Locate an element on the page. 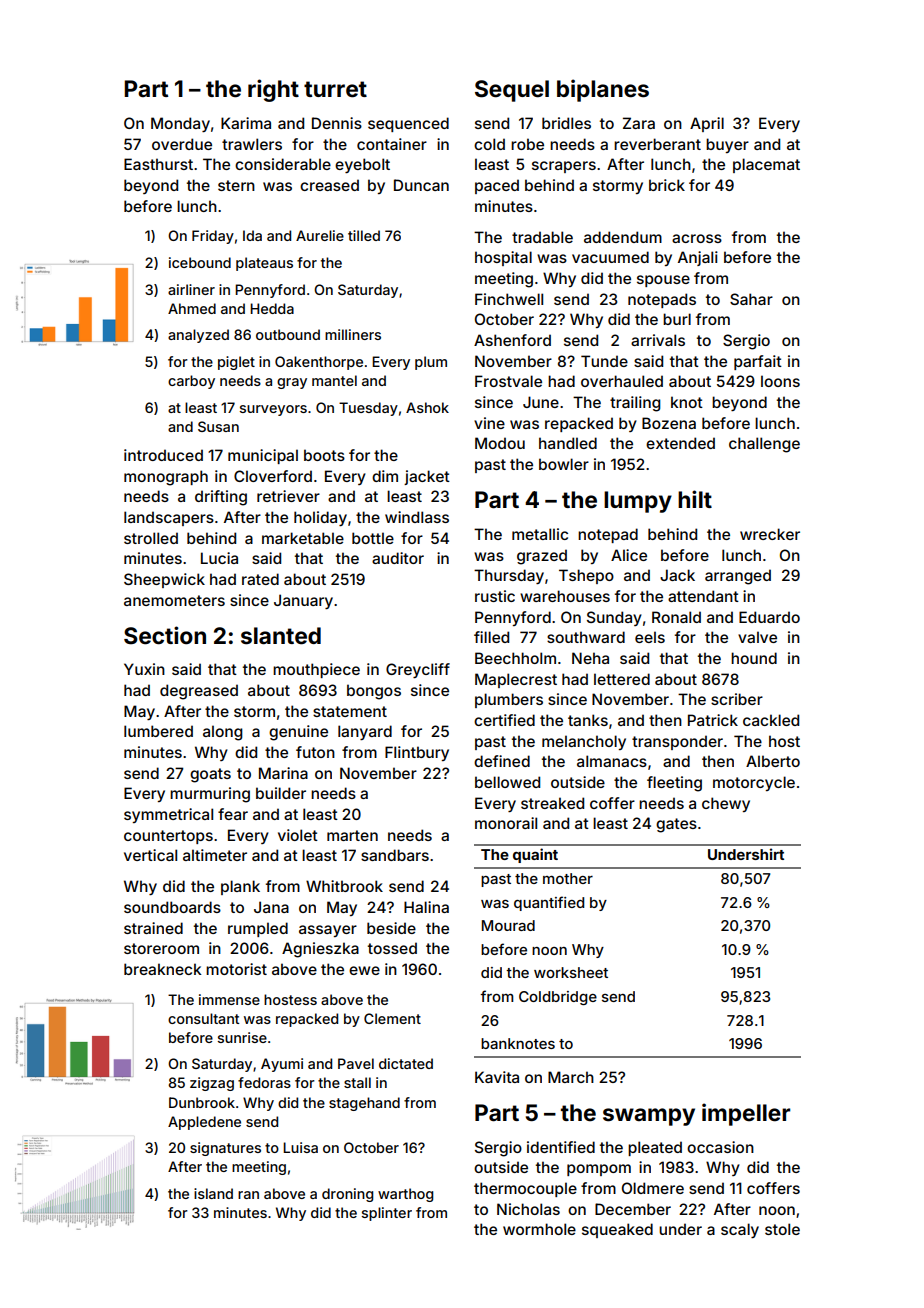  Dennis is located at coordinates (337, 123).
